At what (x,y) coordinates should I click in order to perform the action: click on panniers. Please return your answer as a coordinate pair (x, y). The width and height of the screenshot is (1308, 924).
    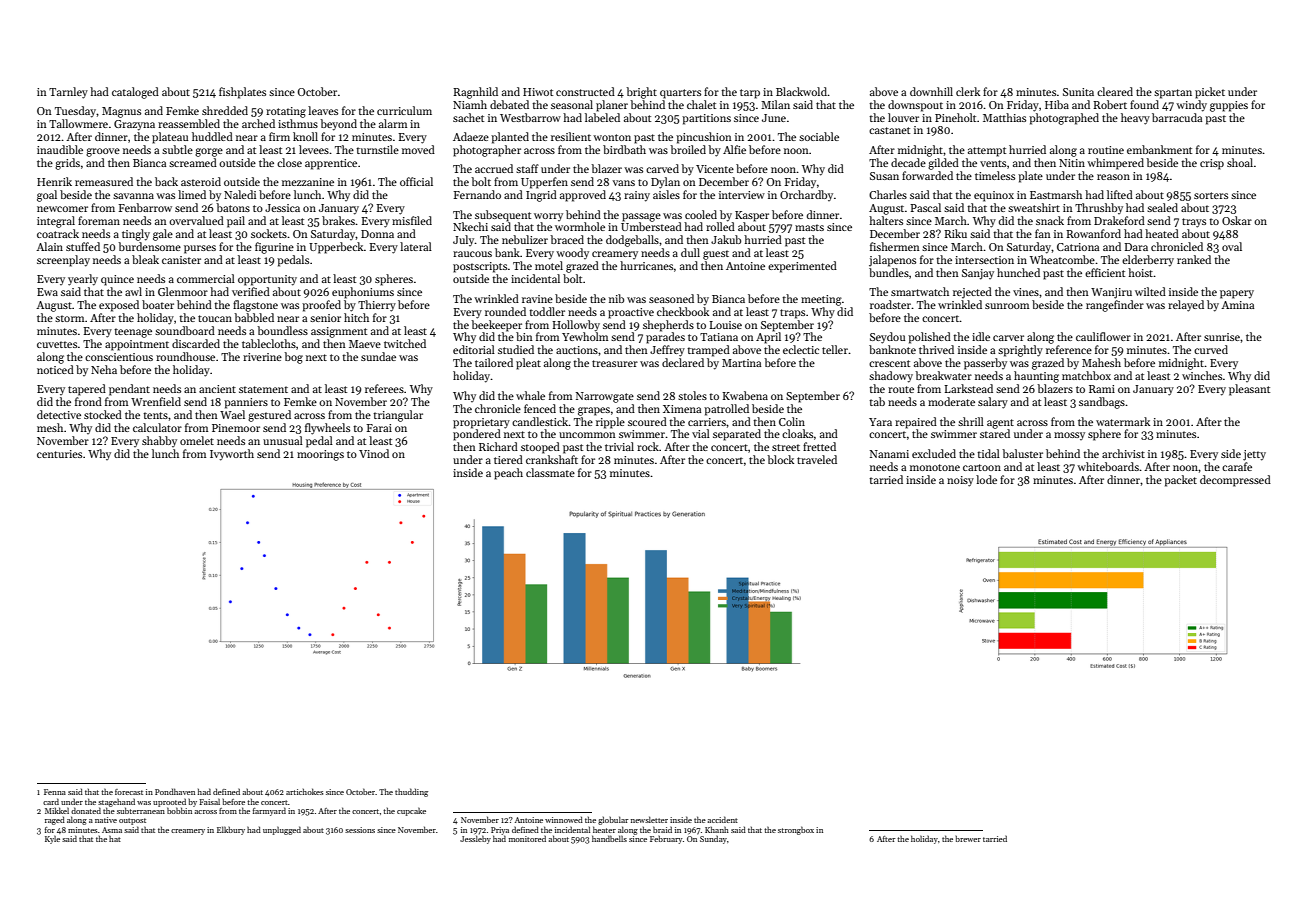
    Looking at the image, I should click on (246, 403).
